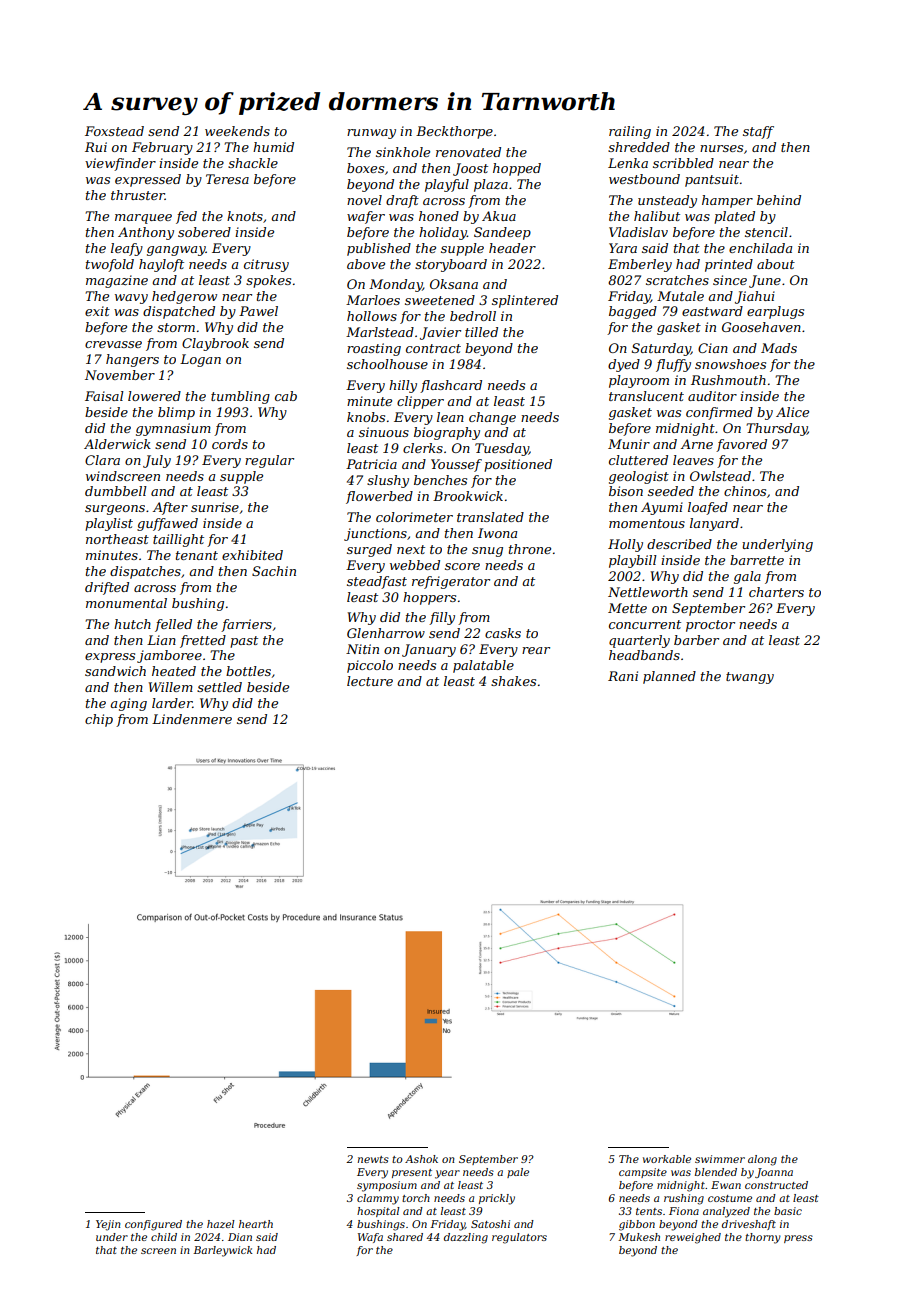  What do you see at coordinates (240, 397) in the image?
I see `tumbling` at bounding box center [240, 397].
